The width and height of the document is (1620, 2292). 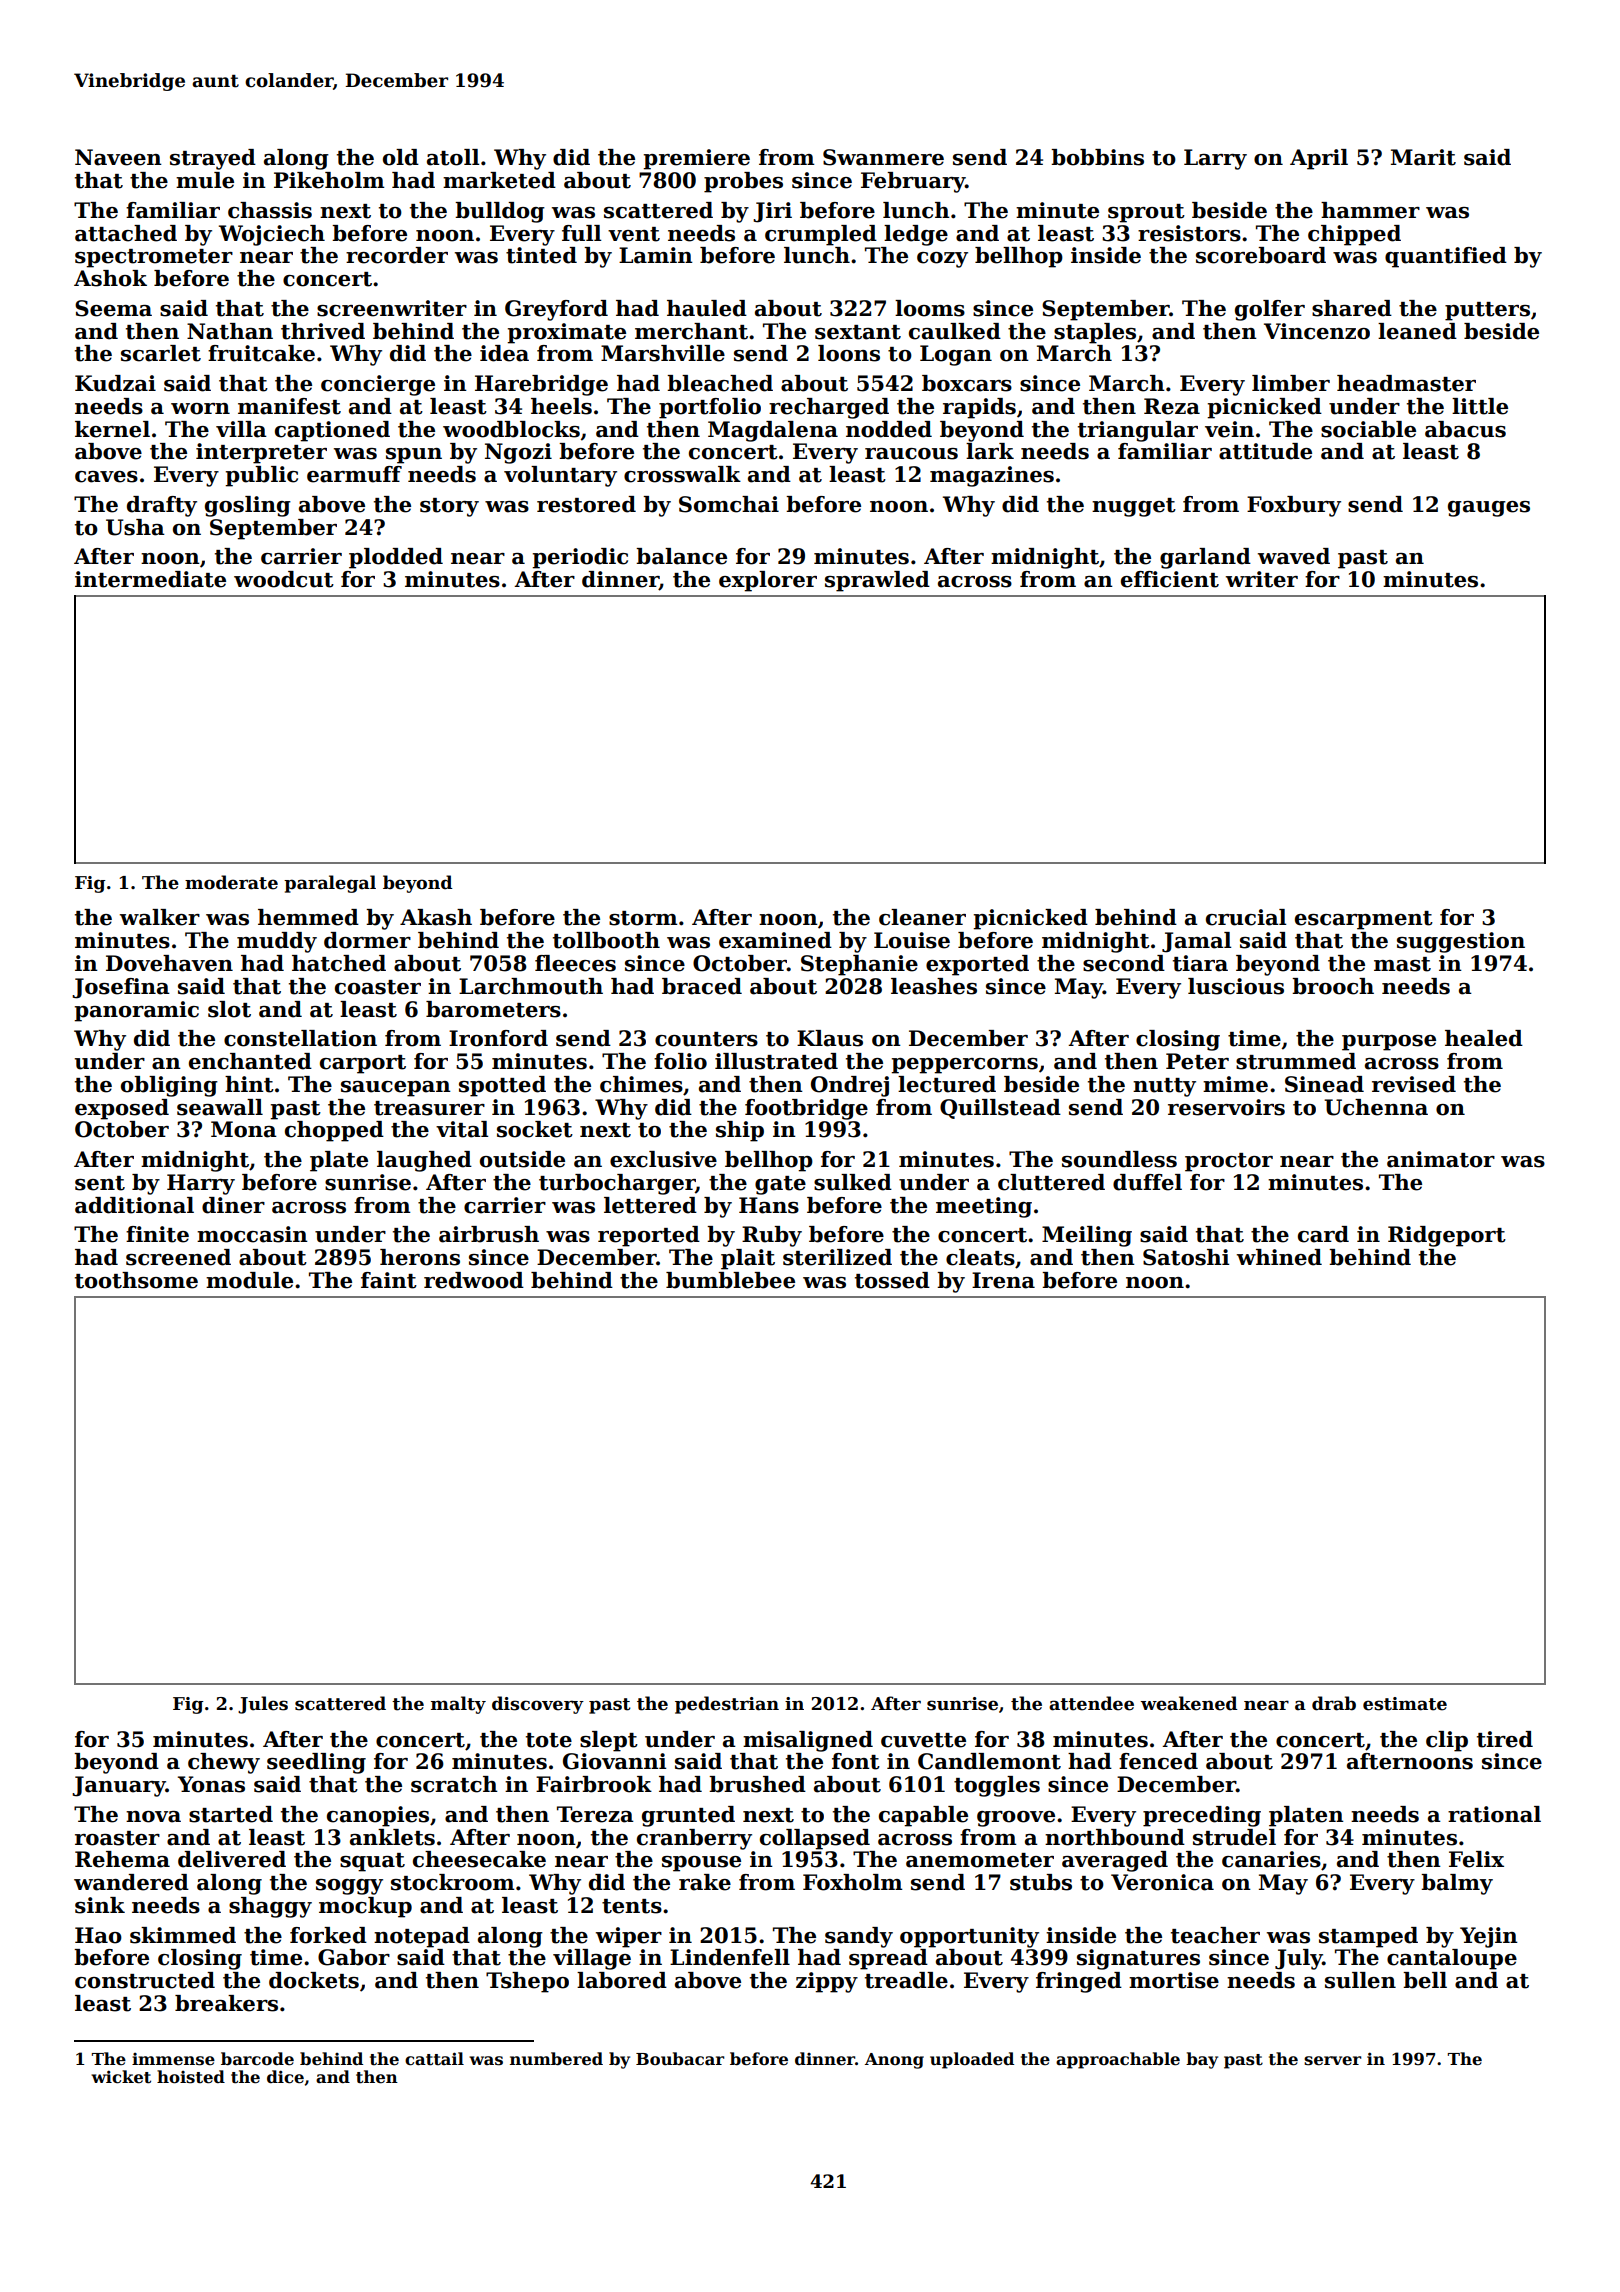 I want to click on concierge, so click(x=378, y=385).
